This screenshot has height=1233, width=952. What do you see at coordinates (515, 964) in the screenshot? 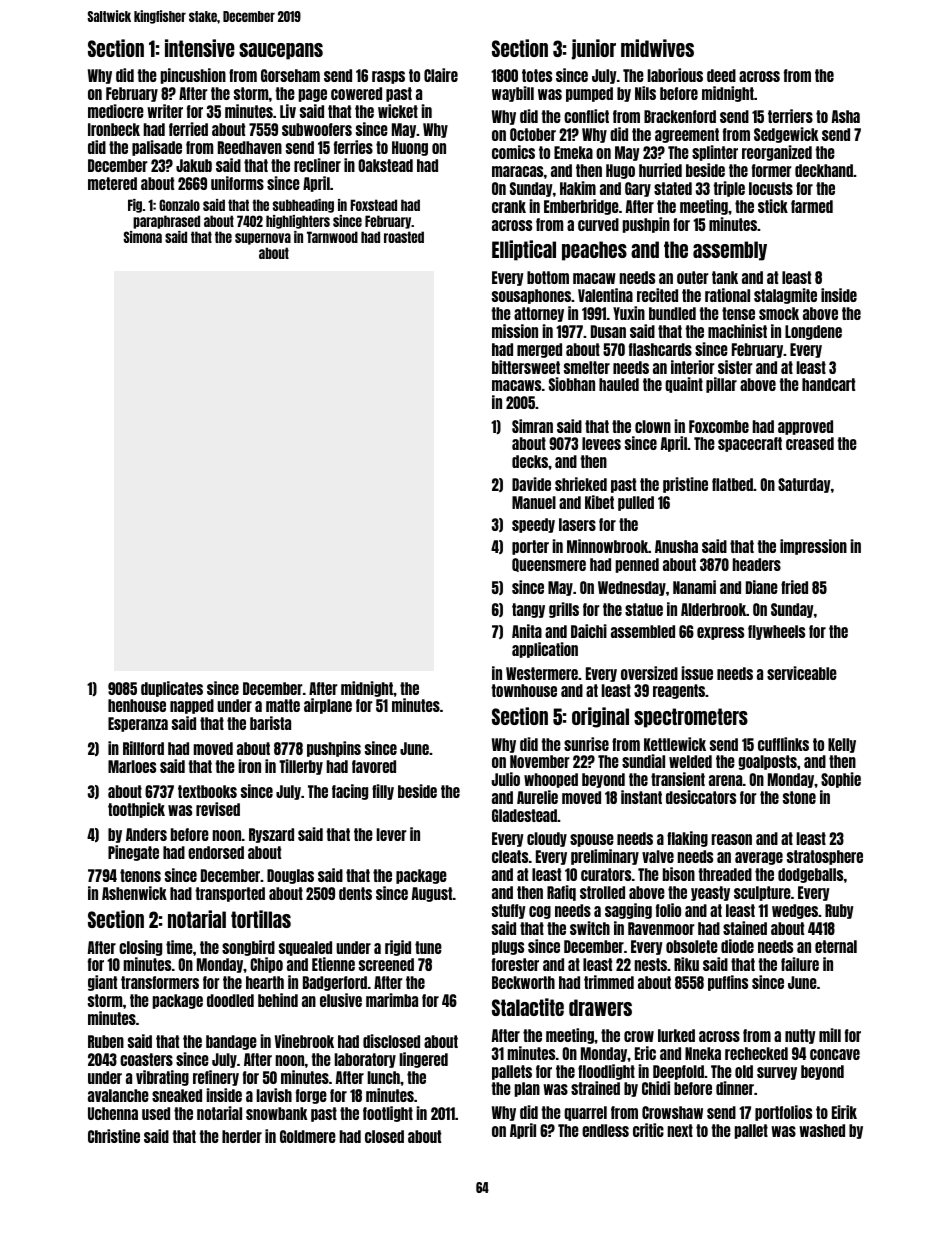
I see `forester` at bounding box center [515, 964].
